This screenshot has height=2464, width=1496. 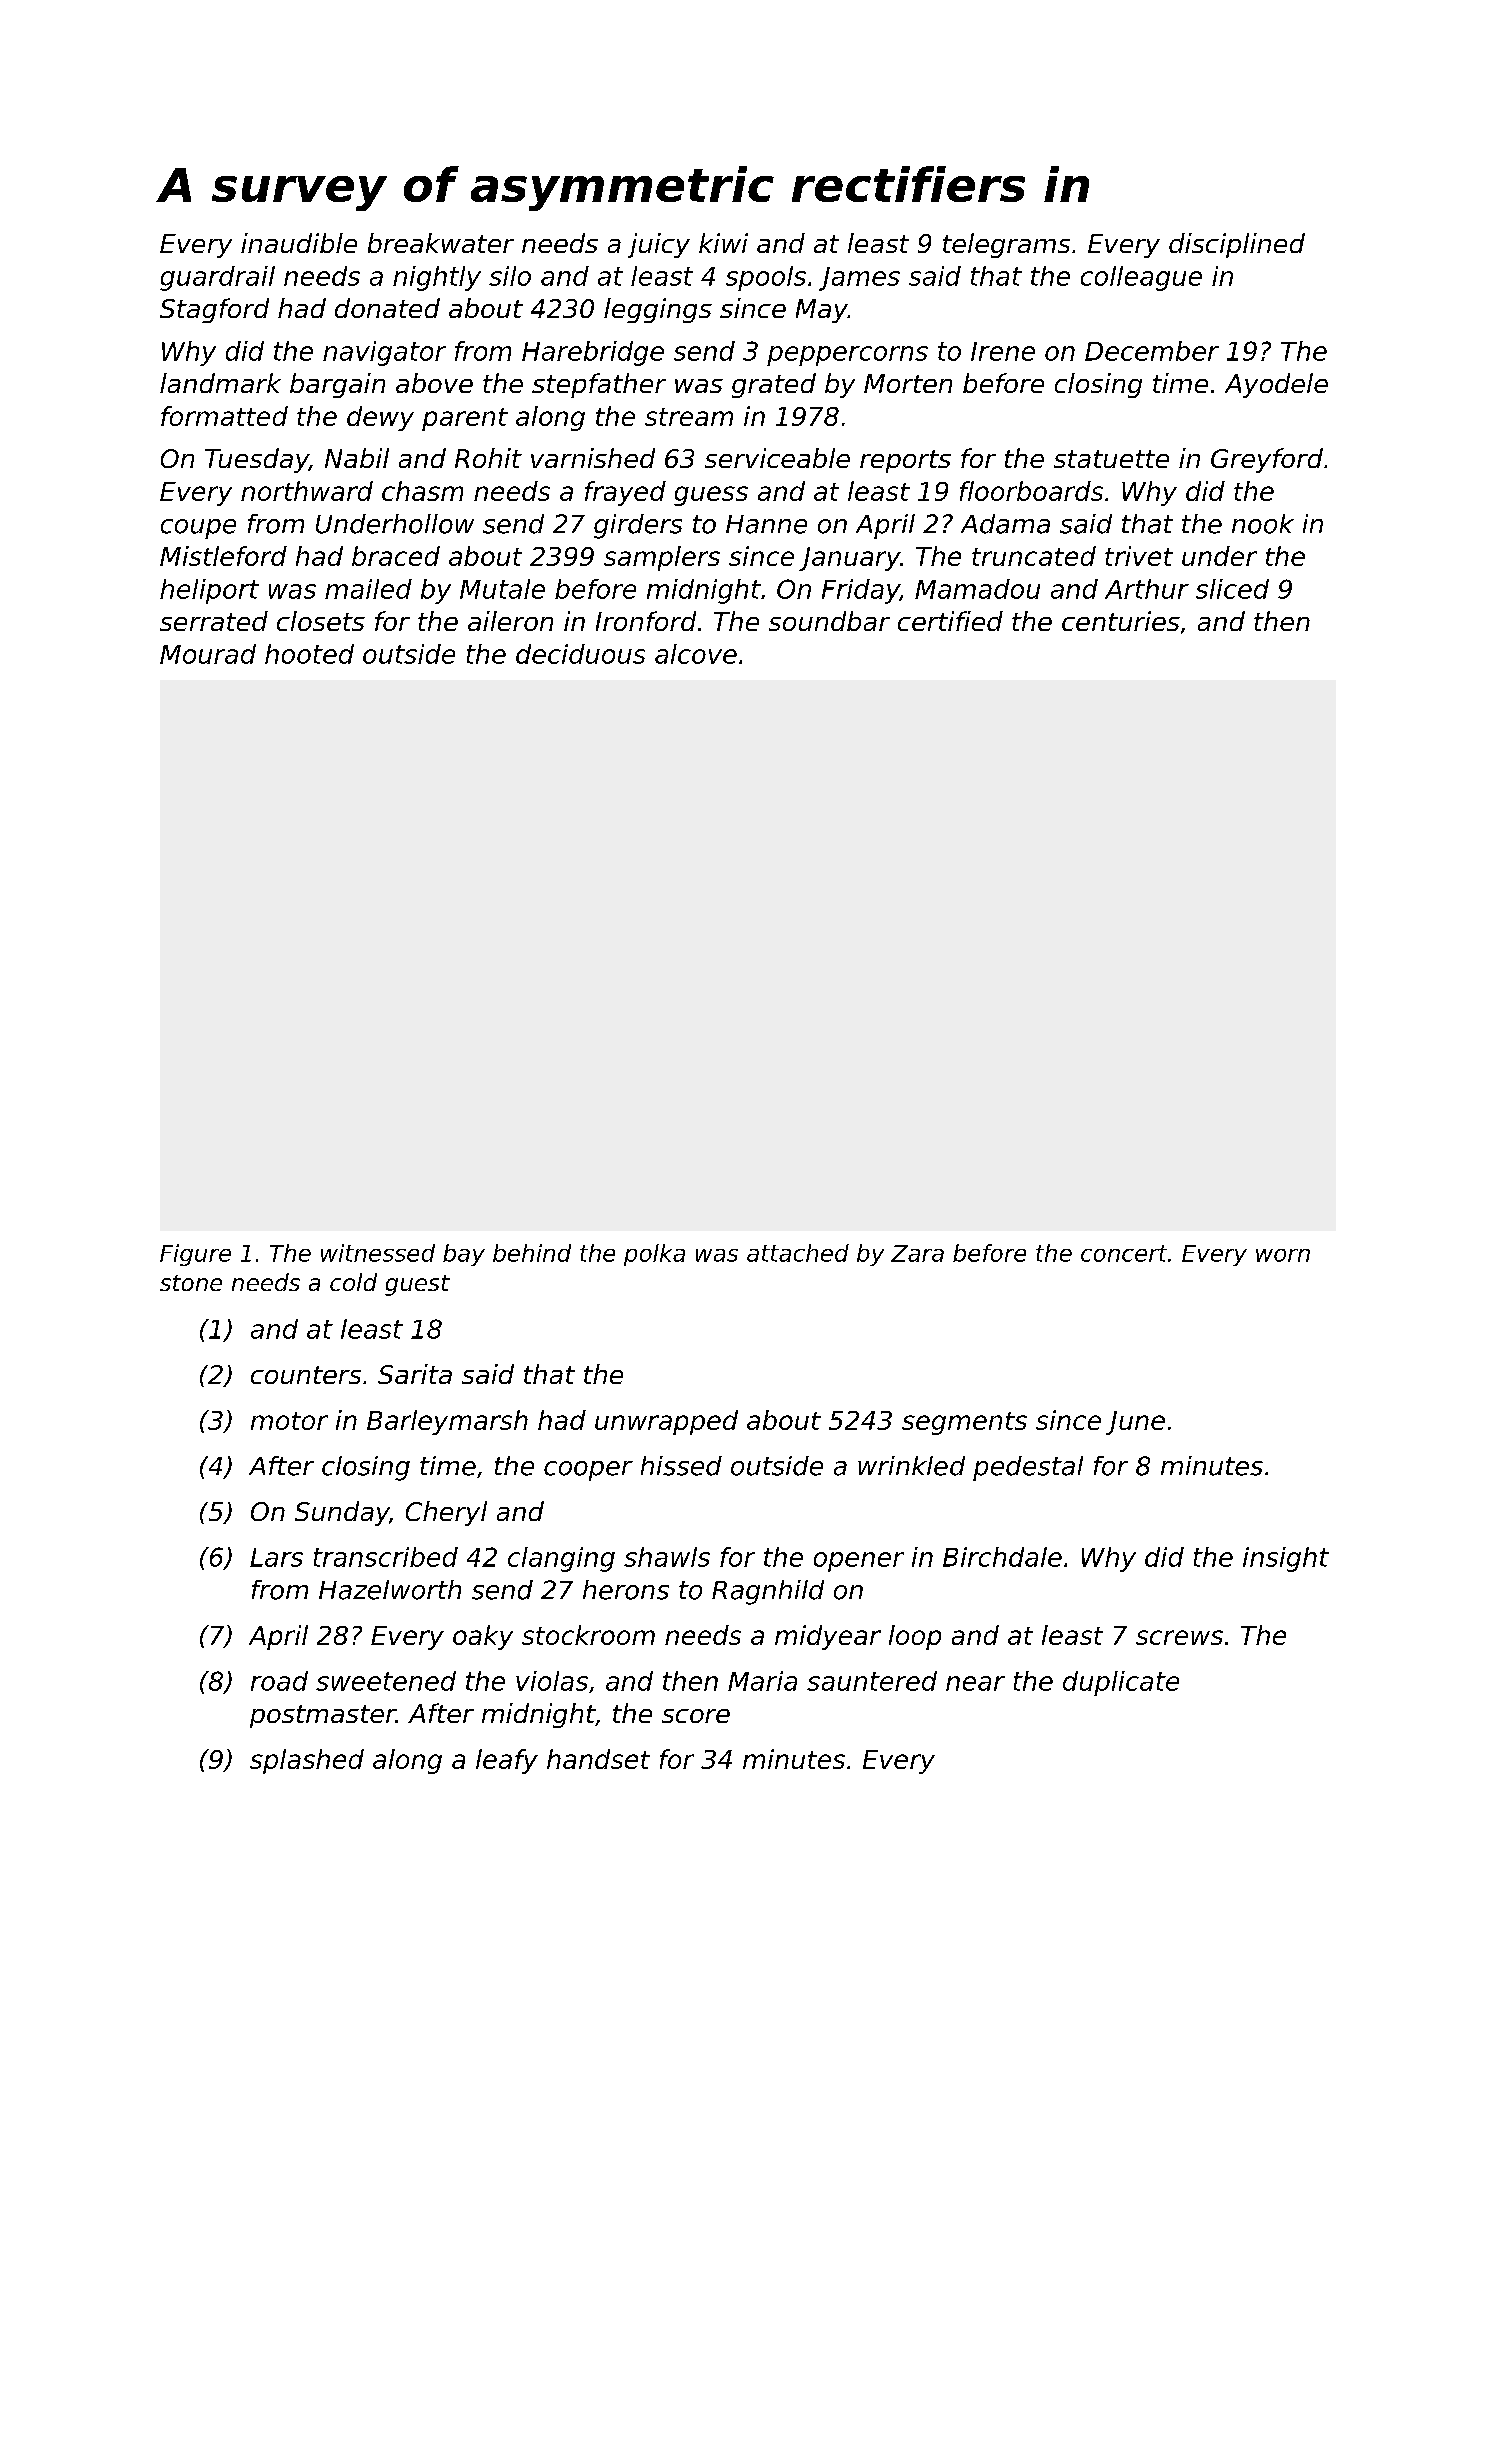 What do you see at coordinates (208, 654) in the screenshot?
I see `Mourad` at bounding box center [208, 654].
